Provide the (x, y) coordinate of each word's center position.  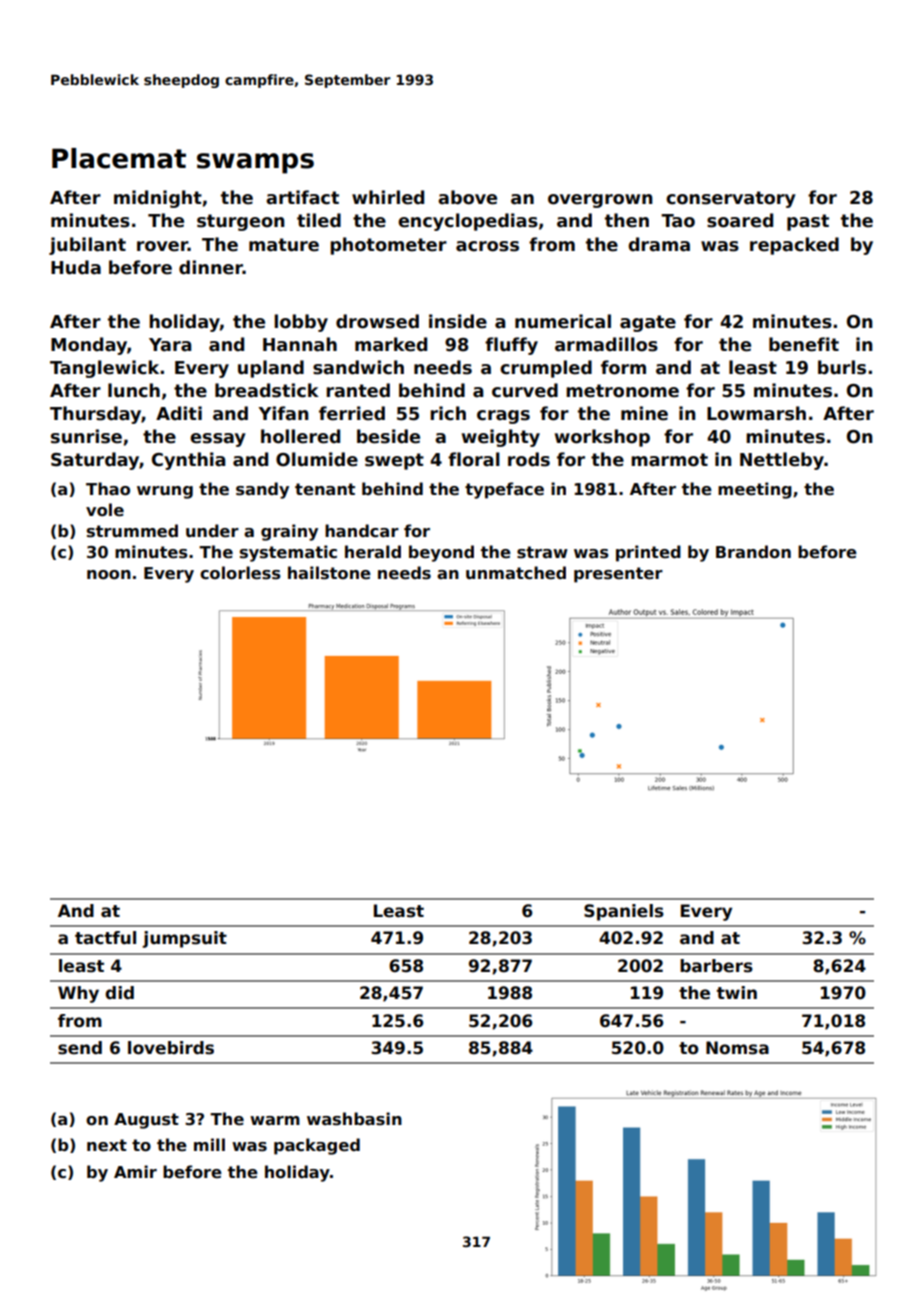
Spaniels (624, 912)
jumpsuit (184, 939)
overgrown (600, 201)
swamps (255, 163)
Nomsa (737, 1048)
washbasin (354, 1119)
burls (842, 367)
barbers (716, 966)
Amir (135, 1171)
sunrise (86, 436)
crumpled (546, 369)
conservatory (731, 199)
